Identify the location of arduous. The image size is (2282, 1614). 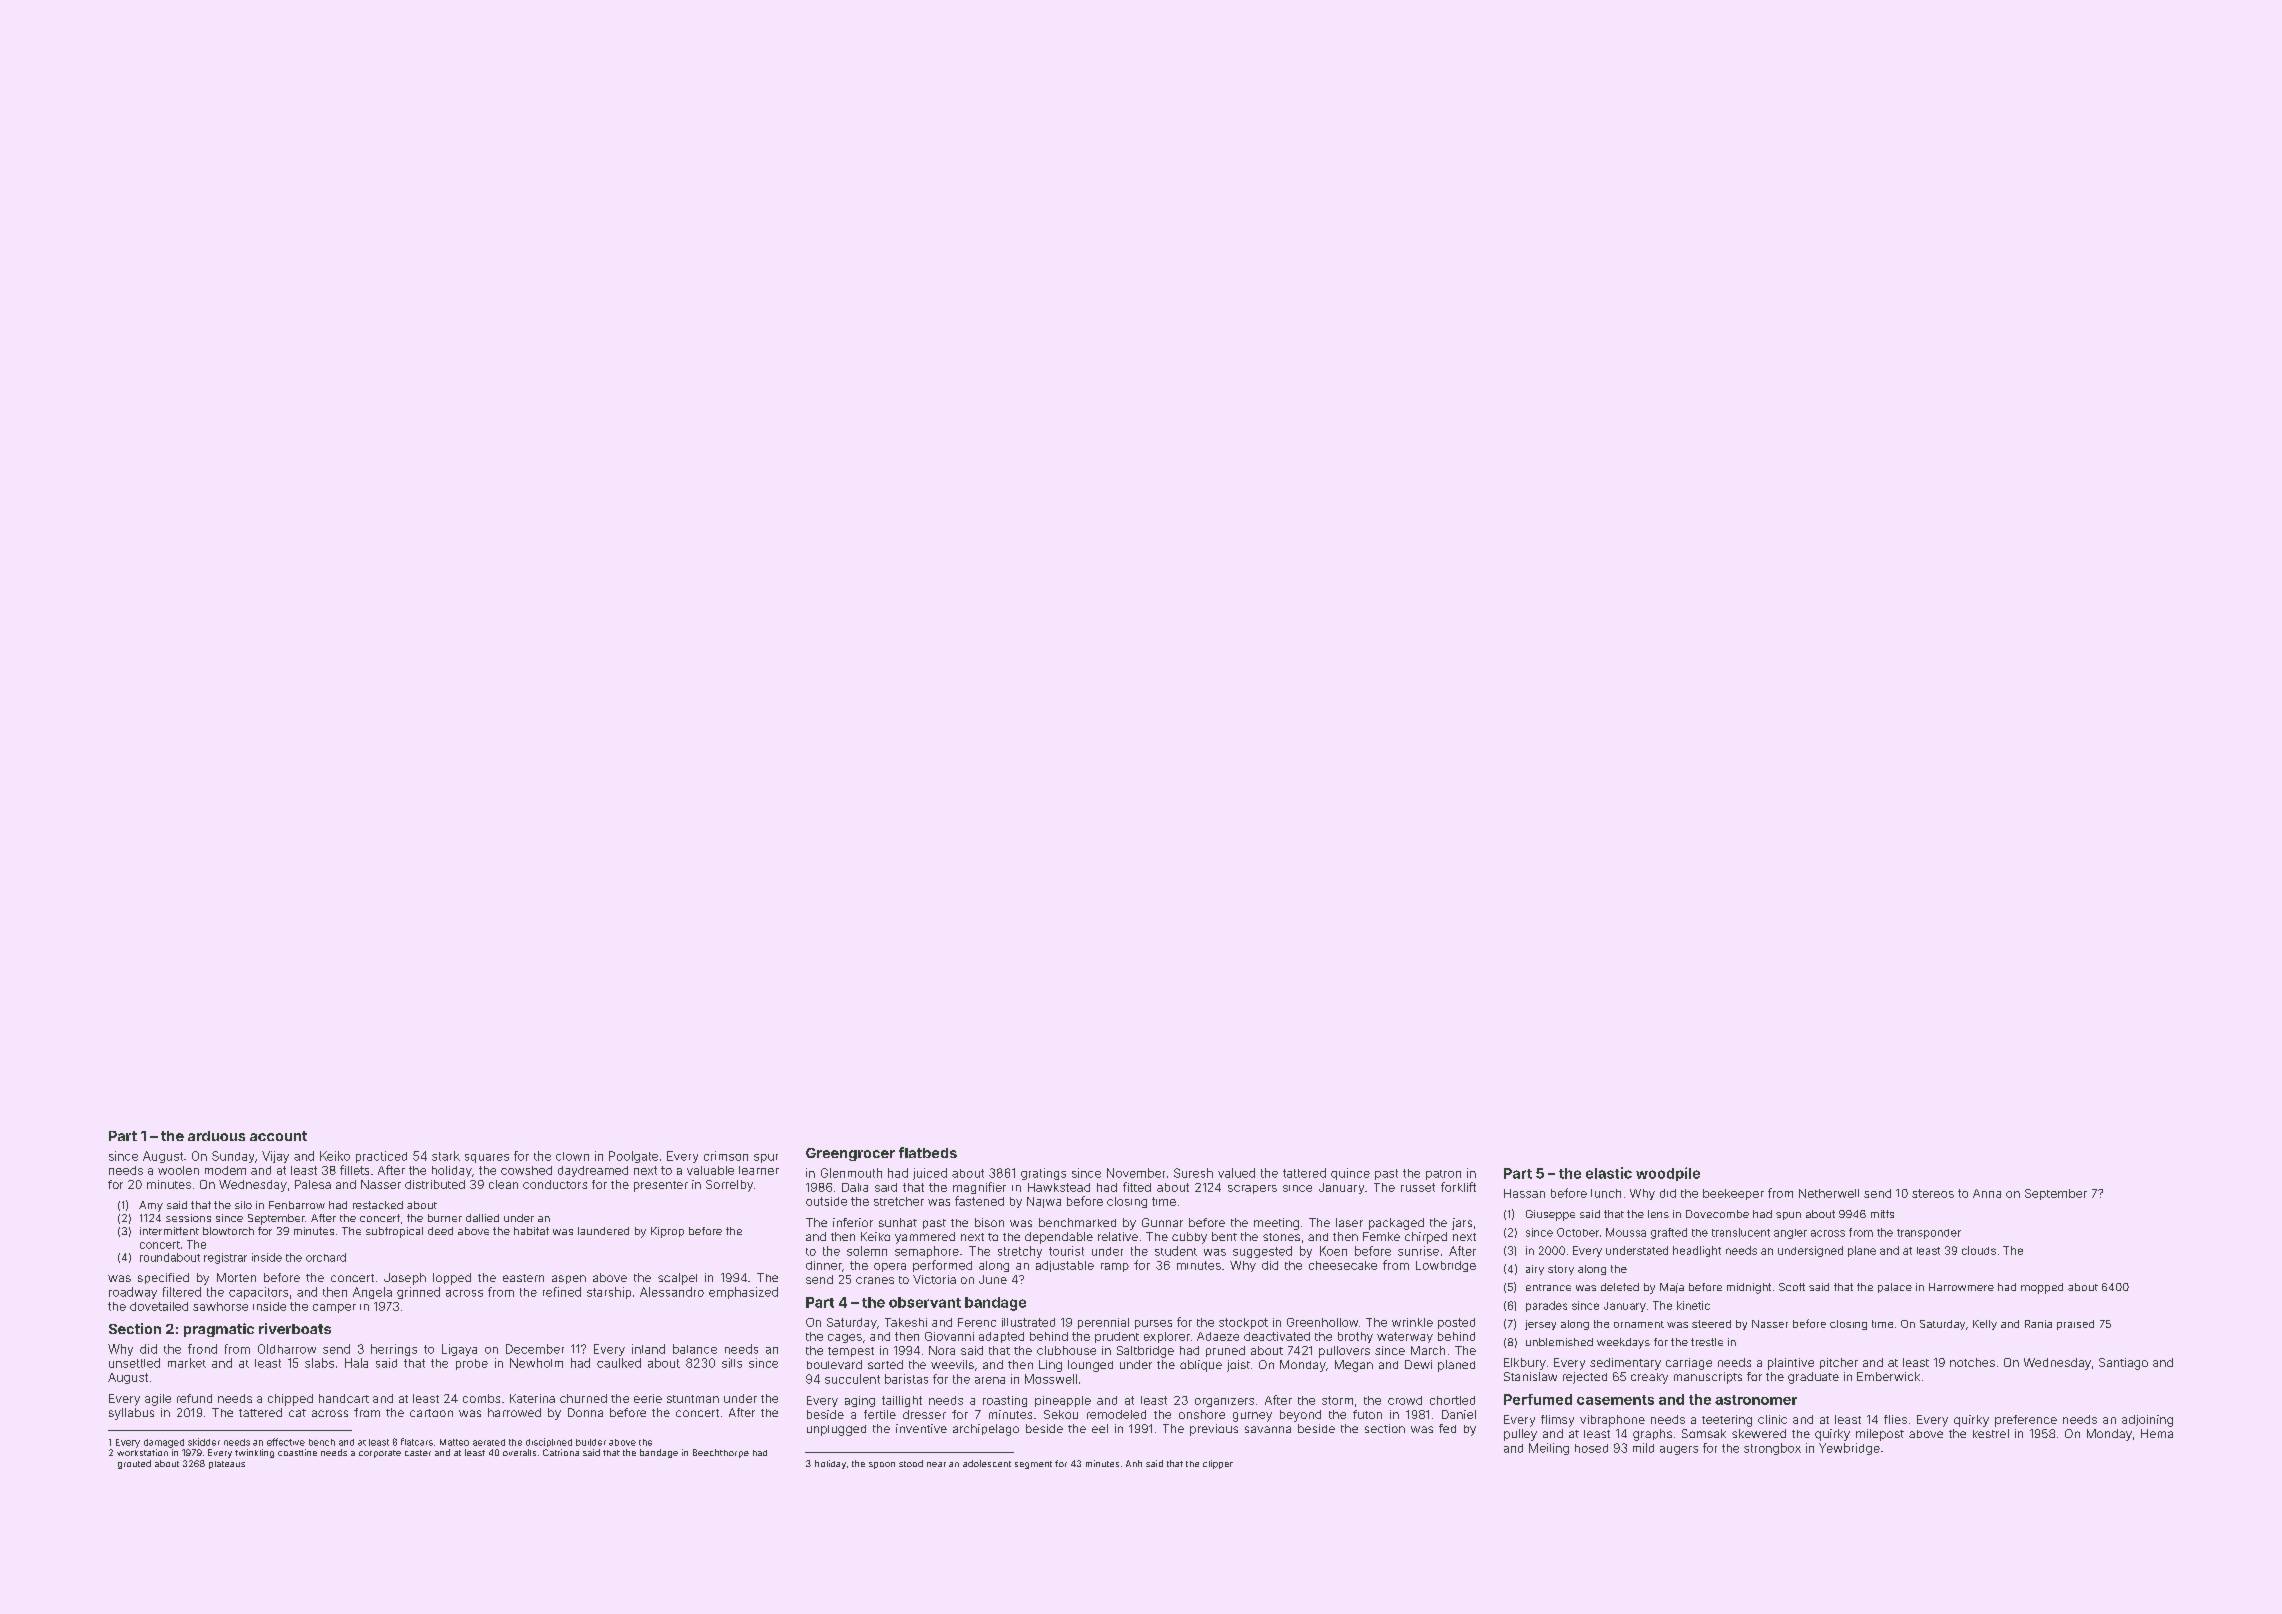
(216, 1136).
